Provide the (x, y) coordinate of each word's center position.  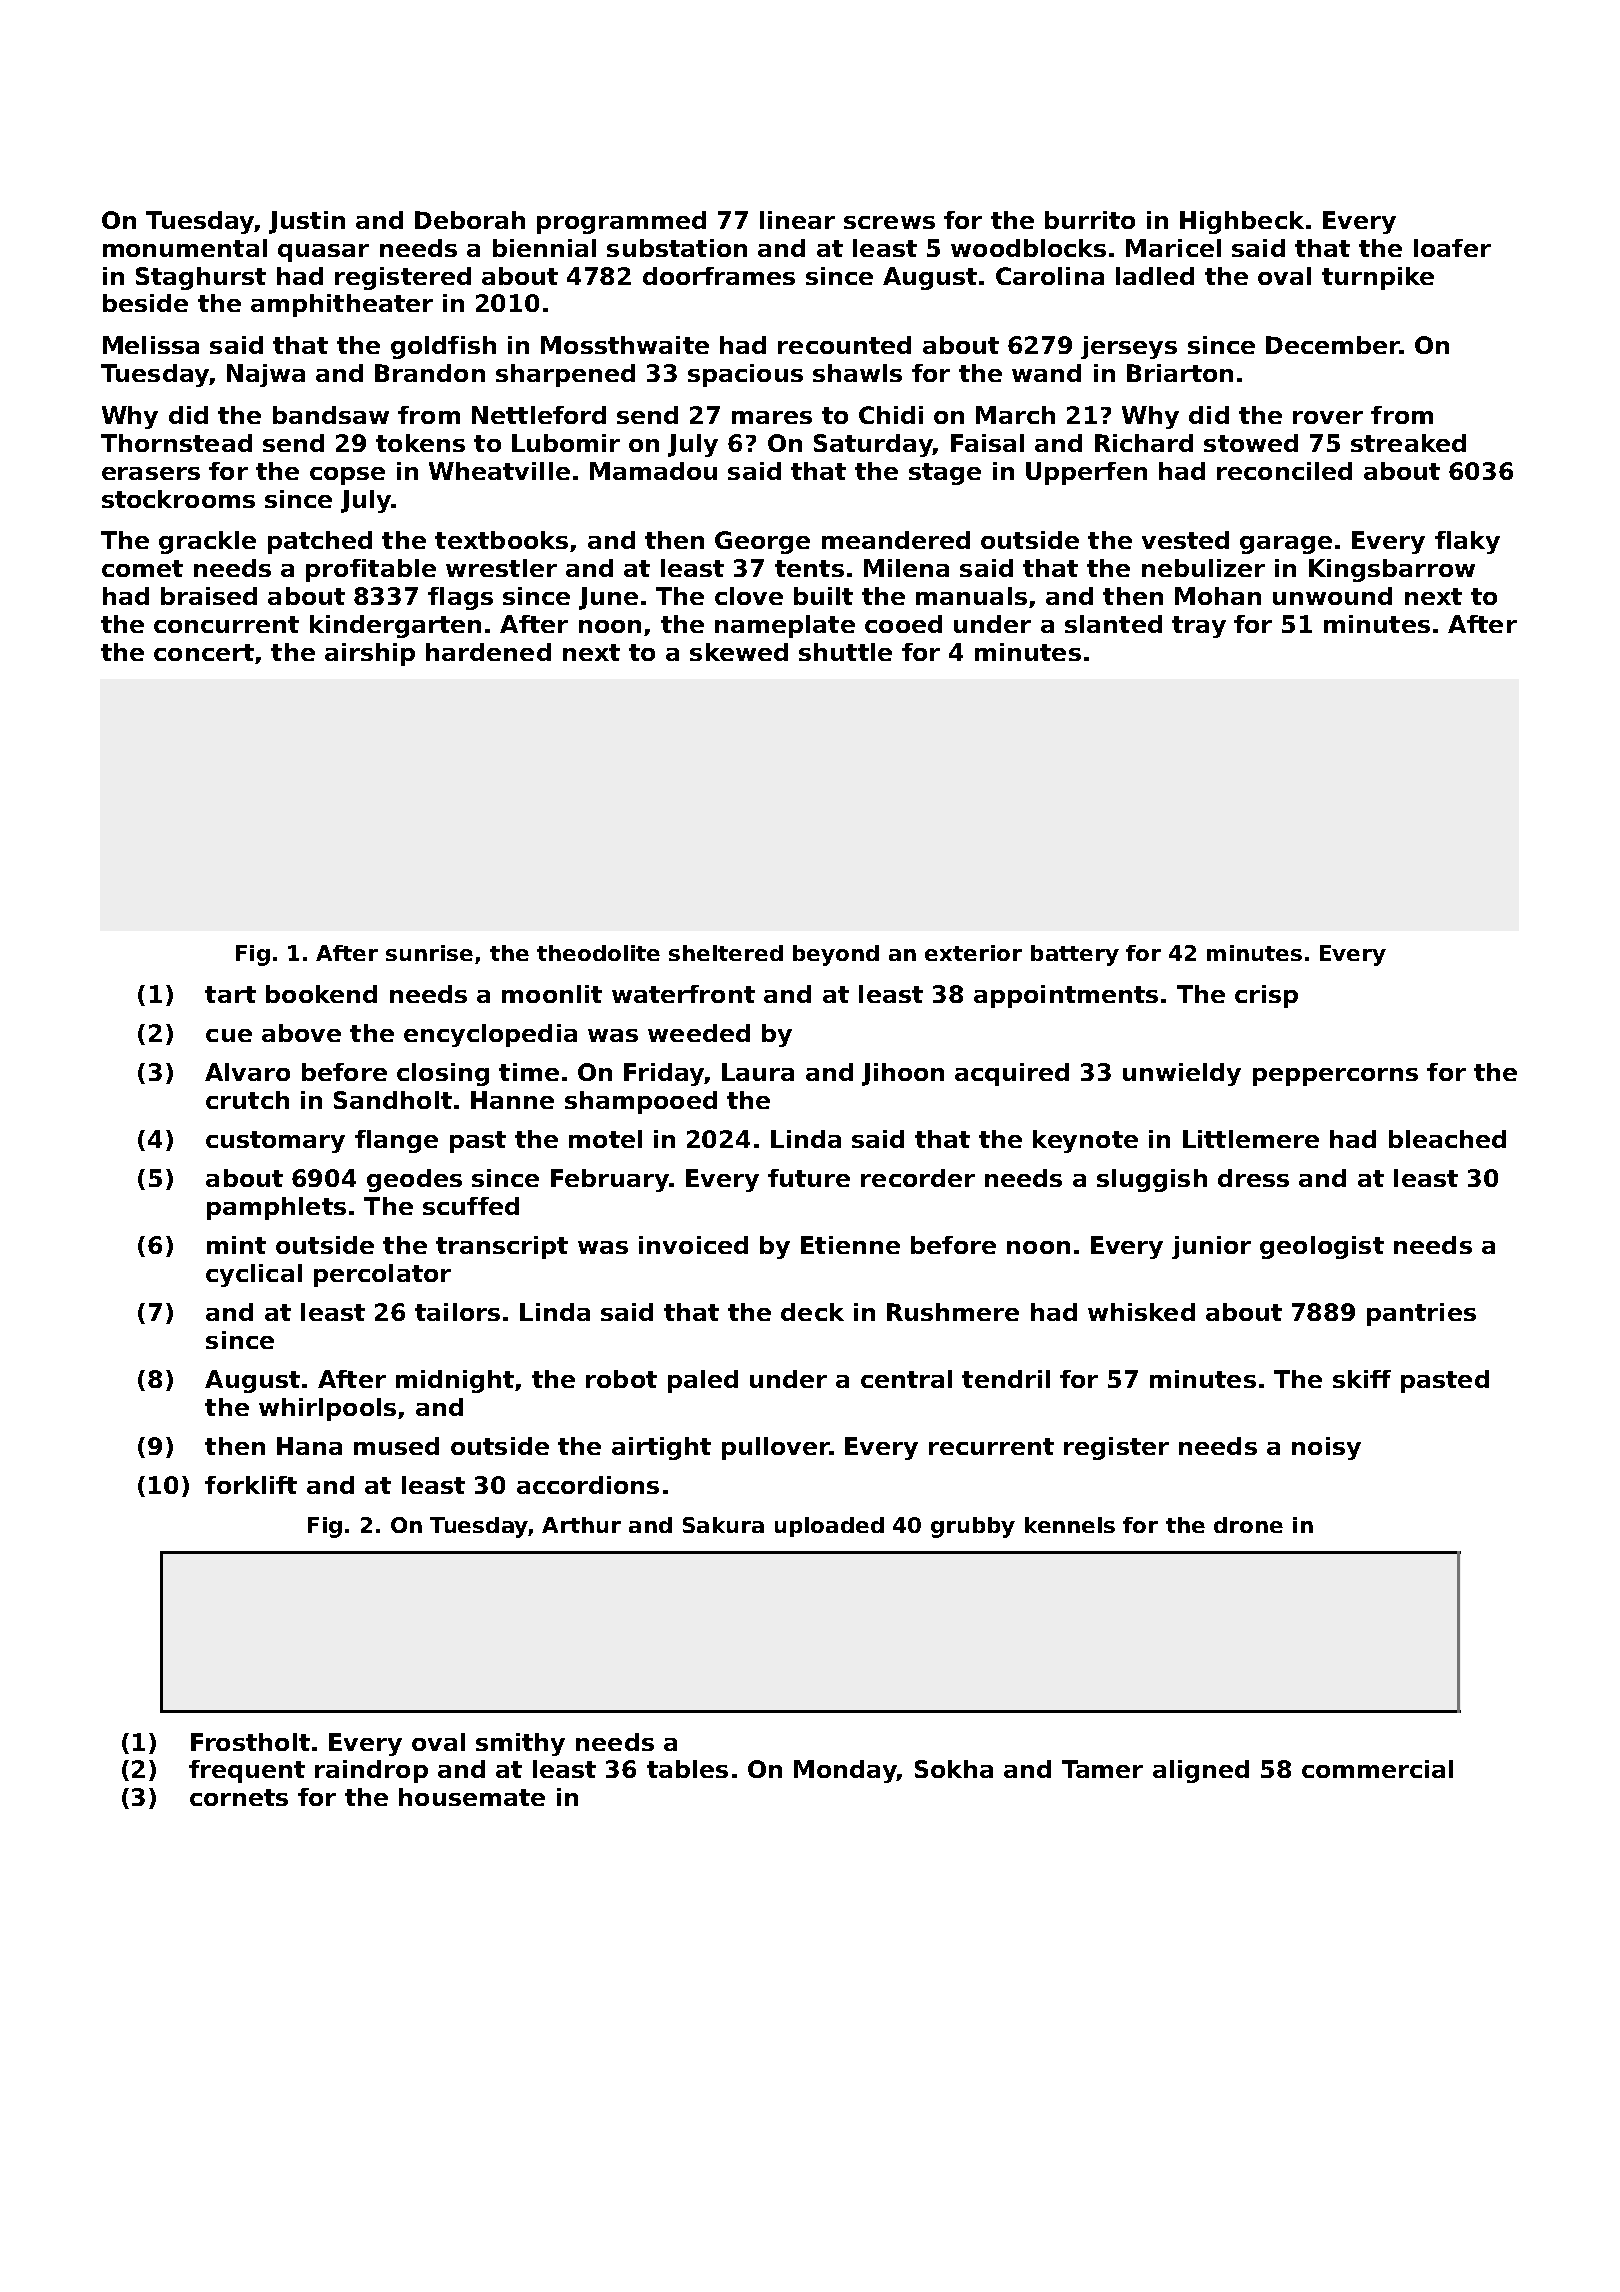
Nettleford (539, 415)
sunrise (429, 953)
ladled (1155, 276)
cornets (239, 1797)
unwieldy (1182, 1074)
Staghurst (201, 278)
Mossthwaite (625, 345)
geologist (1322, 1247)
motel (605, 1139)
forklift (251, 1485)
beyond (836, 955)
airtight (661, 1448)
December (1333, 345)
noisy (1326, 1448)
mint (236, 1245)
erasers (151, 473)
